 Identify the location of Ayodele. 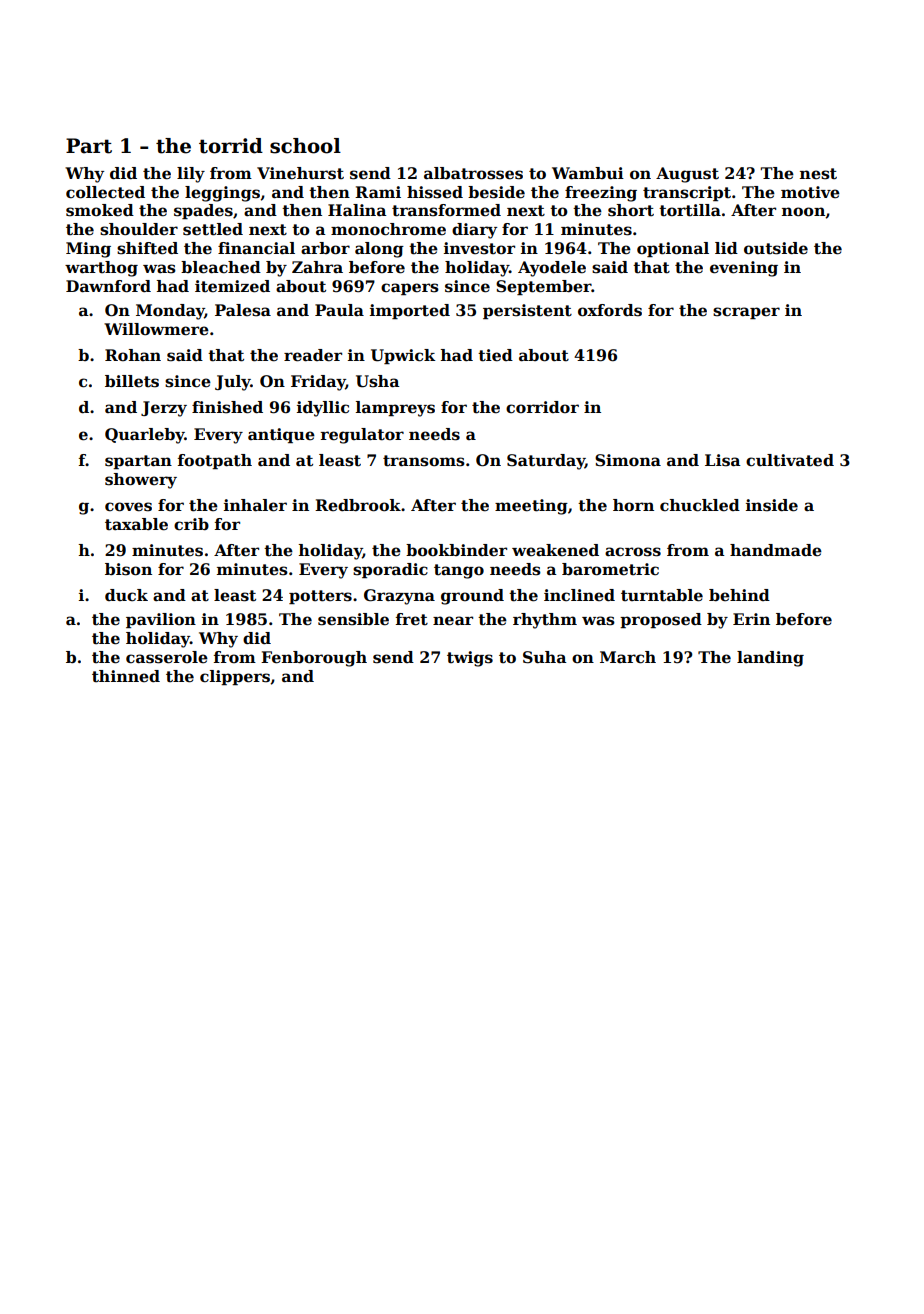
(552, 269).
